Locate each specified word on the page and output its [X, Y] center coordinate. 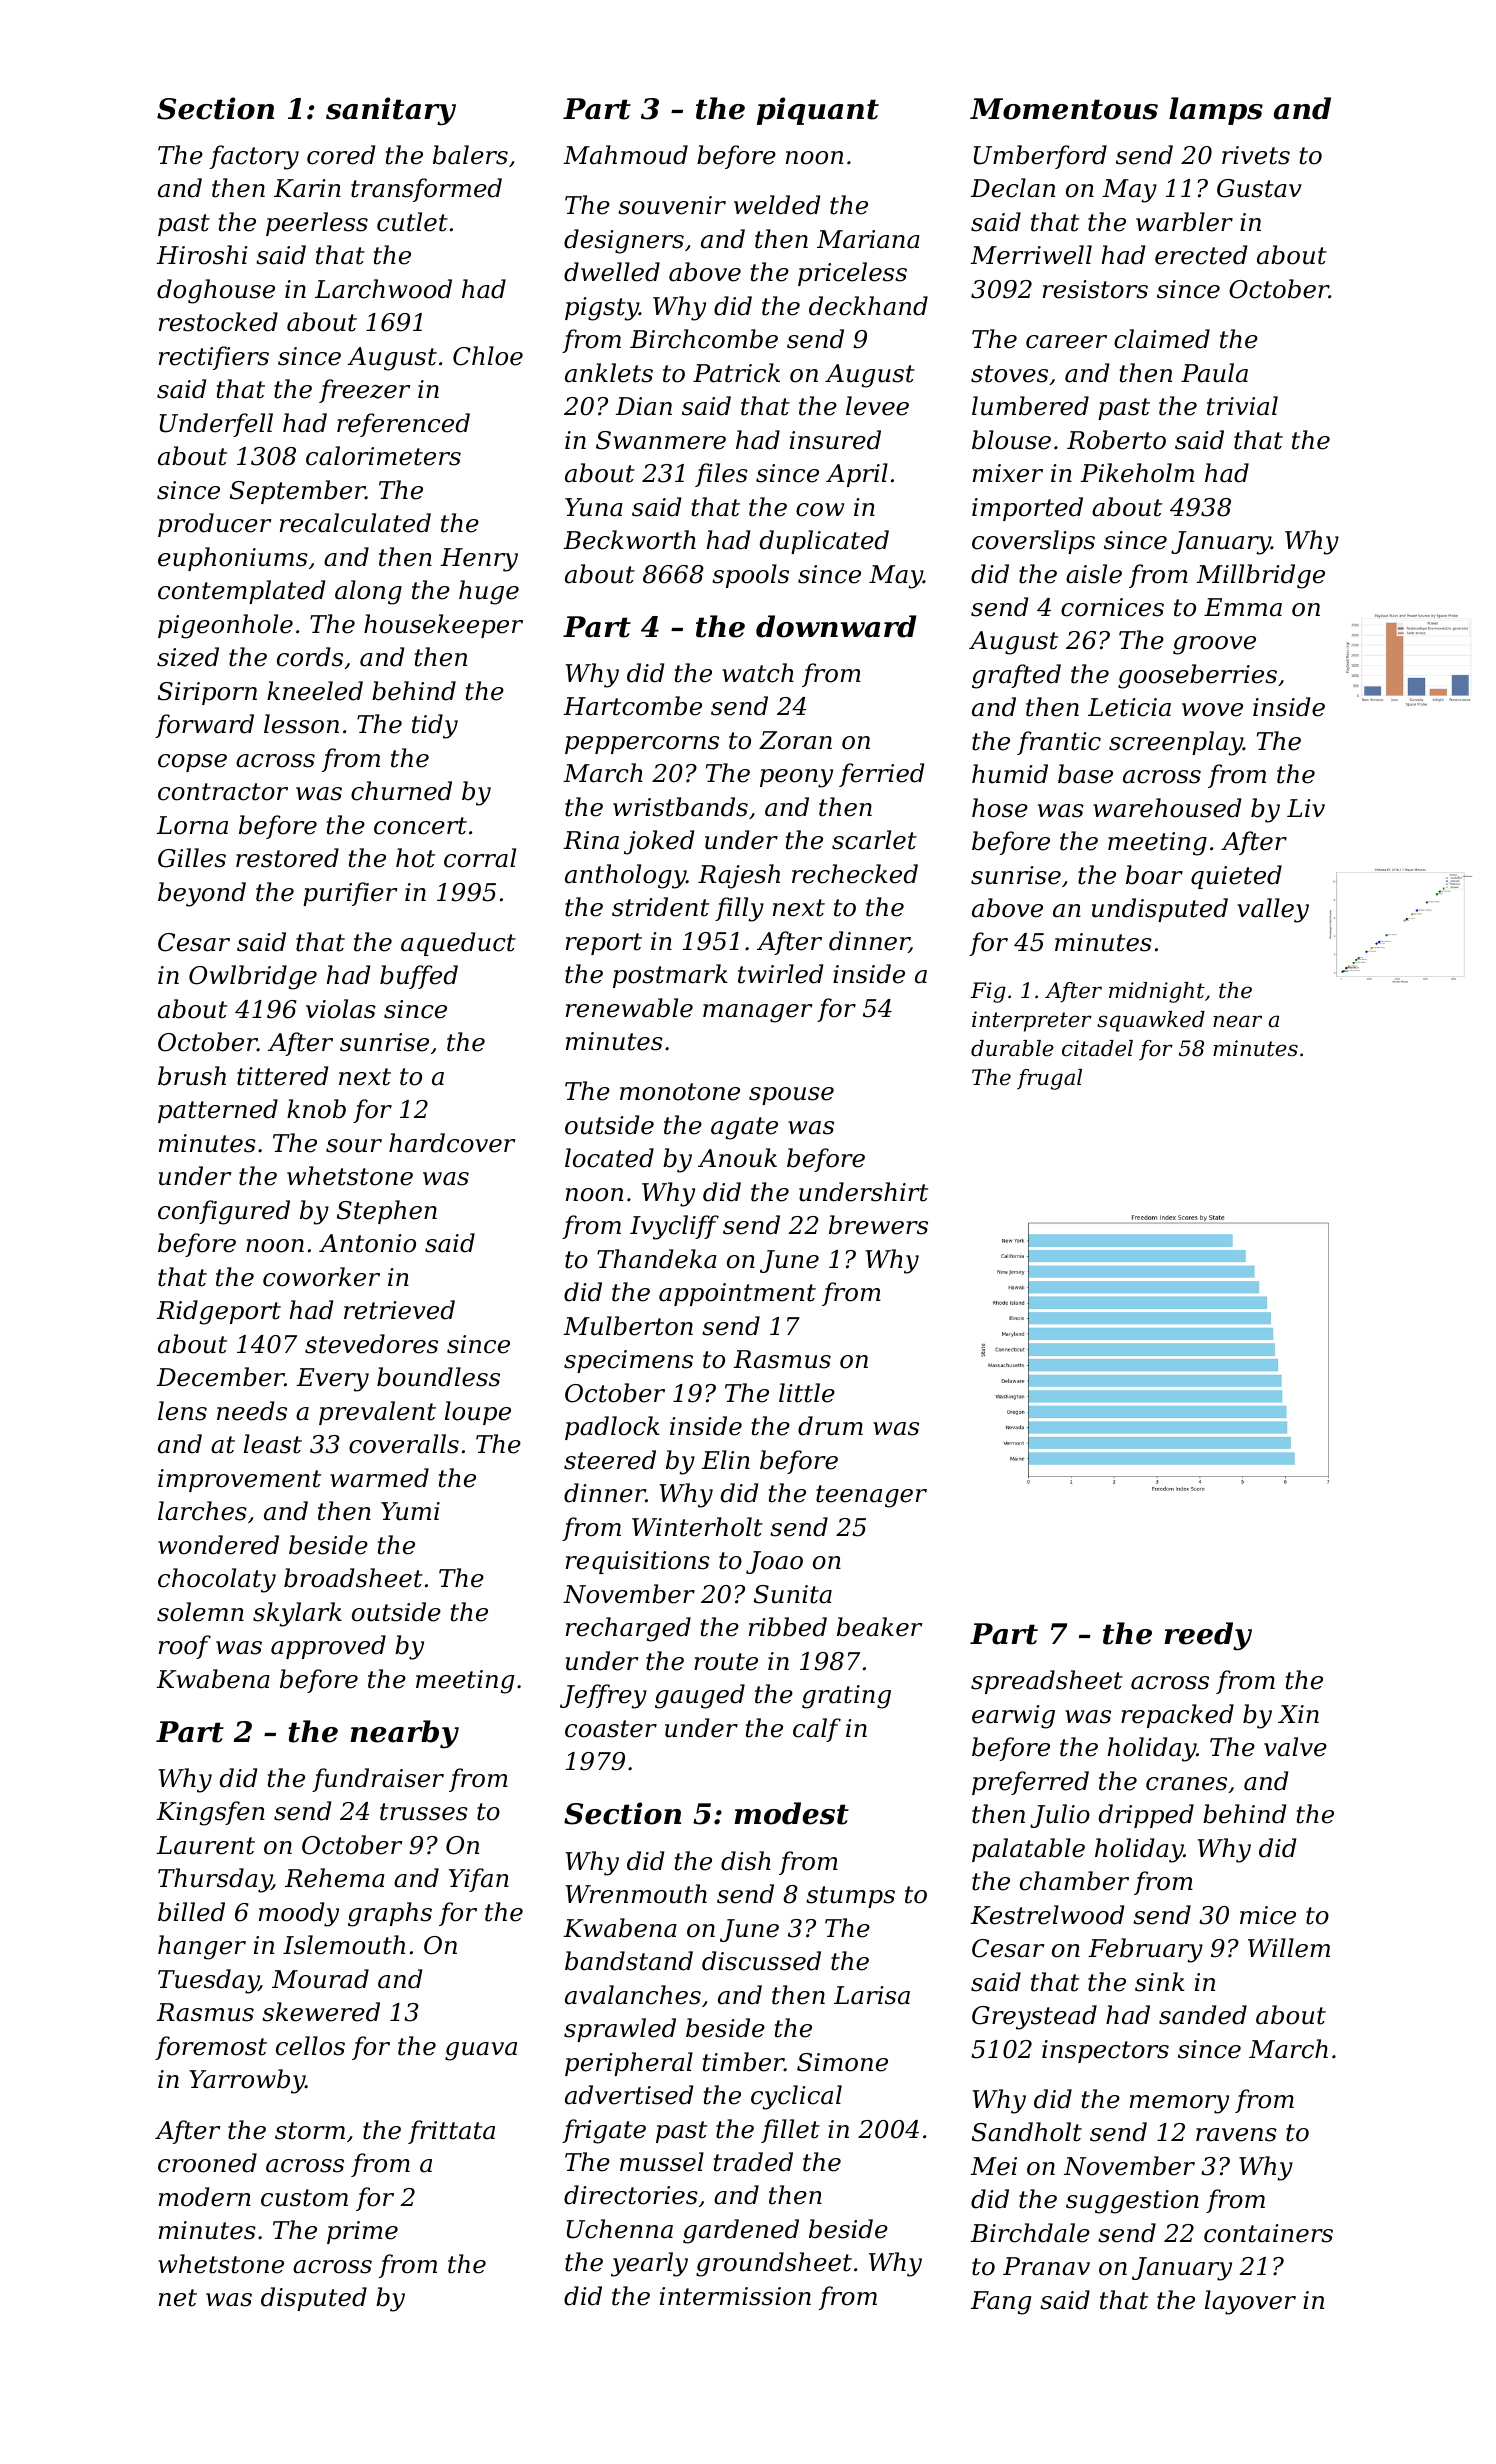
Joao [774, 1562]
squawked [1151, 1021]
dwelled [612, 272]
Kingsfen [210, 1813]
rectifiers [214, 358]
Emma [1243, 607]
